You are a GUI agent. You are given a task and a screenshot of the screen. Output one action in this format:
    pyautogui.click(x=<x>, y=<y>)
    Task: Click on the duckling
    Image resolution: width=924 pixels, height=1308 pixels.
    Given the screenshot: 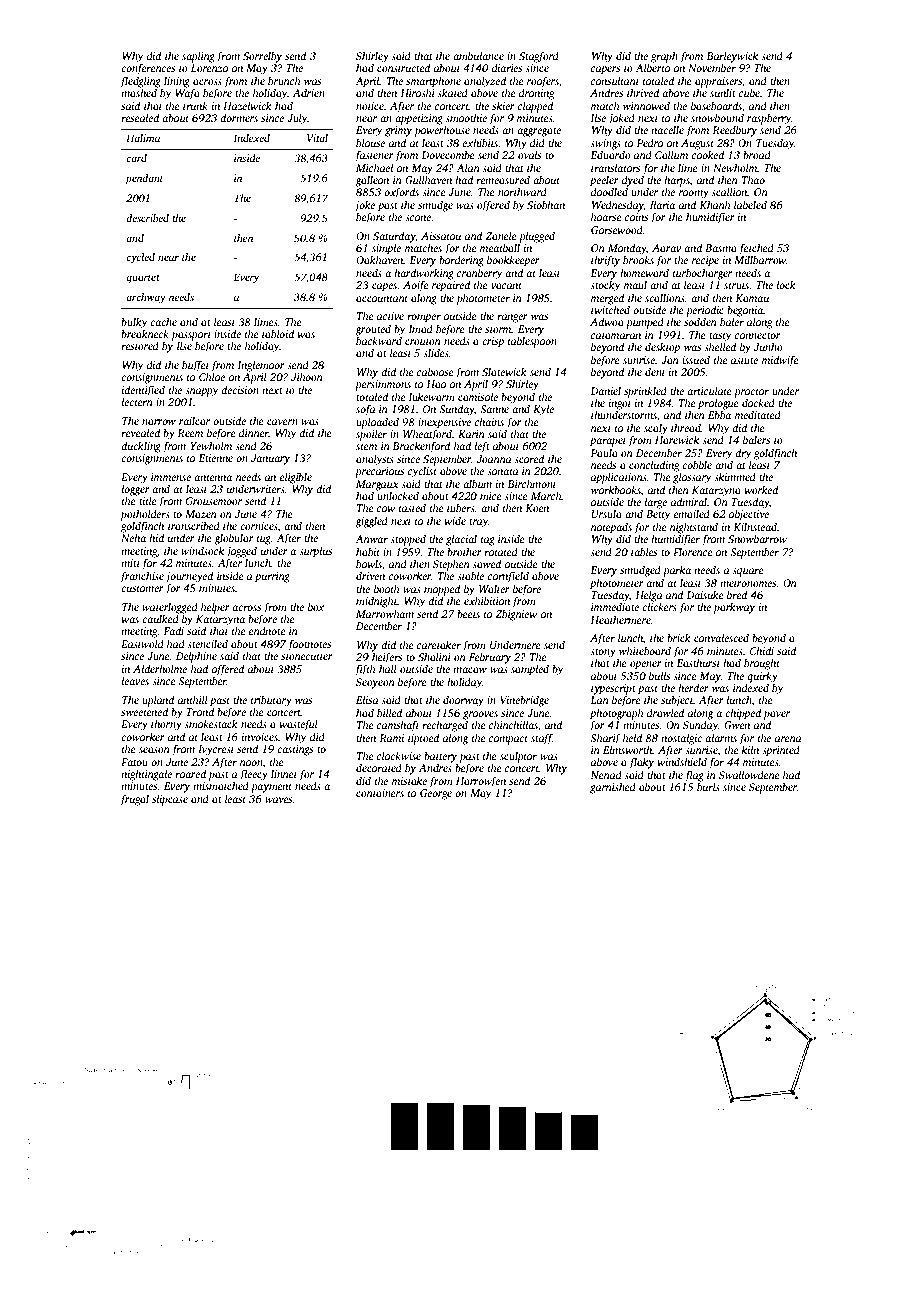 What is the action you would take?
    pyautogui.click(x=141, y=447)
